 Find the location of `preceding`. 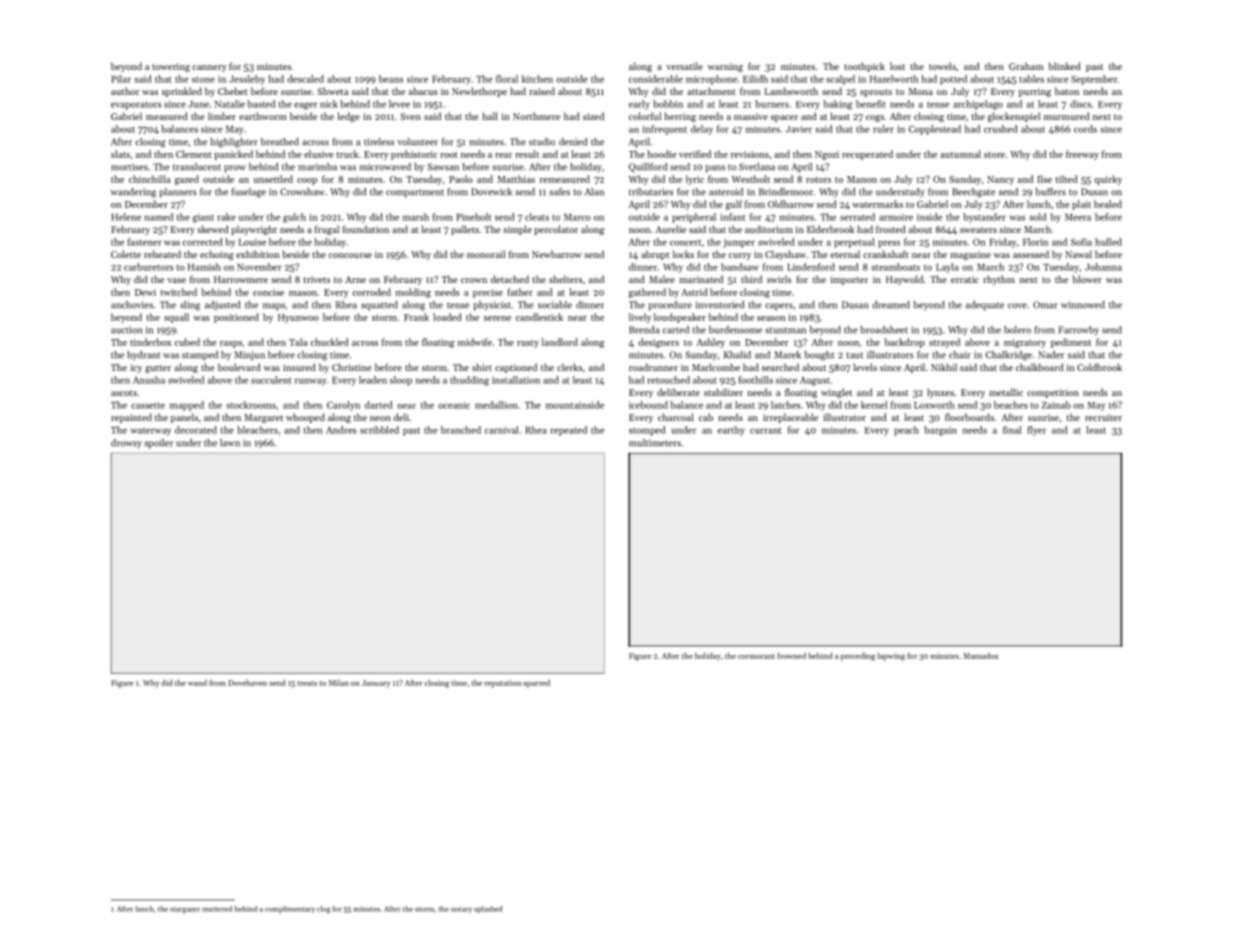

preceding is located at coordinates (858, 656).
